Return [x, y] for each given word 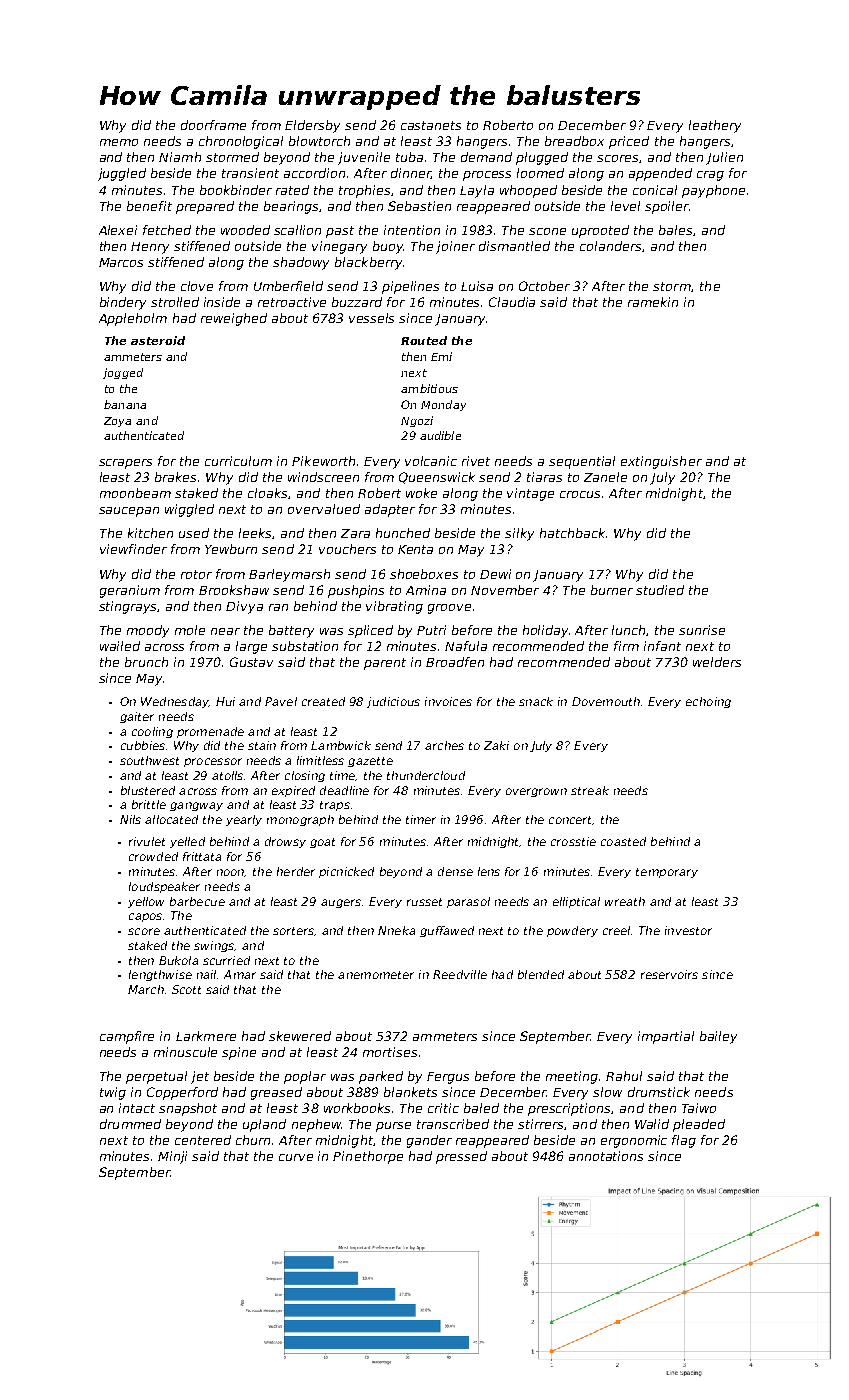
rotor [196, 574]
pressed [461, 1157]
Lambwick [341, 745]
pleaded [699, 1125]
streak [590, 790]
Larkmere [206, 1036]
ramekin [653, 302]
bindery [123, 303]
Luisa [477, 286]
